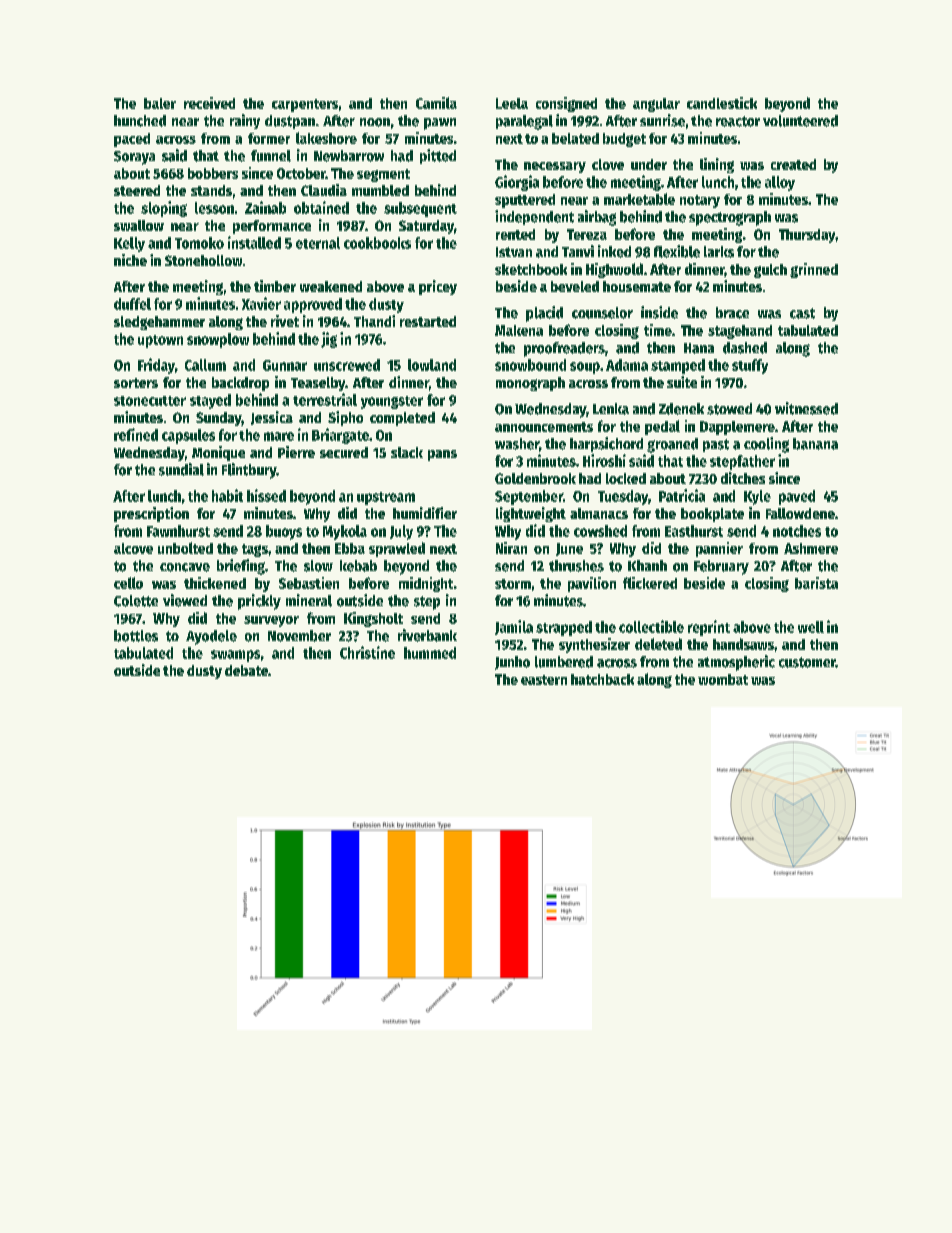 The width and height of the screenshot is (952, 1233). Describe the element at coordinates (815, 444) in the screenshot. I see `banana` at that location.
